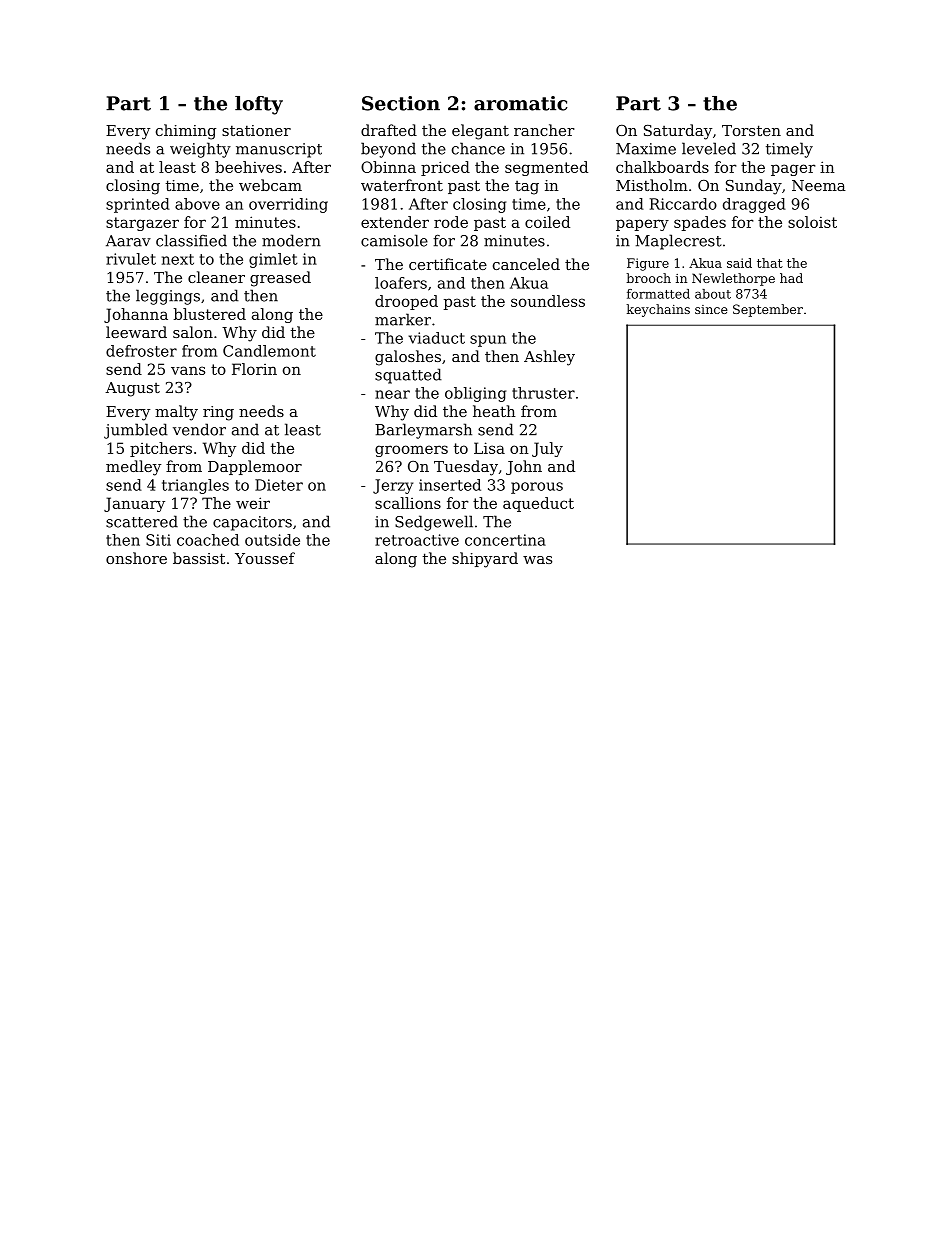 The width and height of the page is (952, 1233). What do you see at coordinates (543, 393) in the page?
I see `thruster` at bounding box center [543, 393].
